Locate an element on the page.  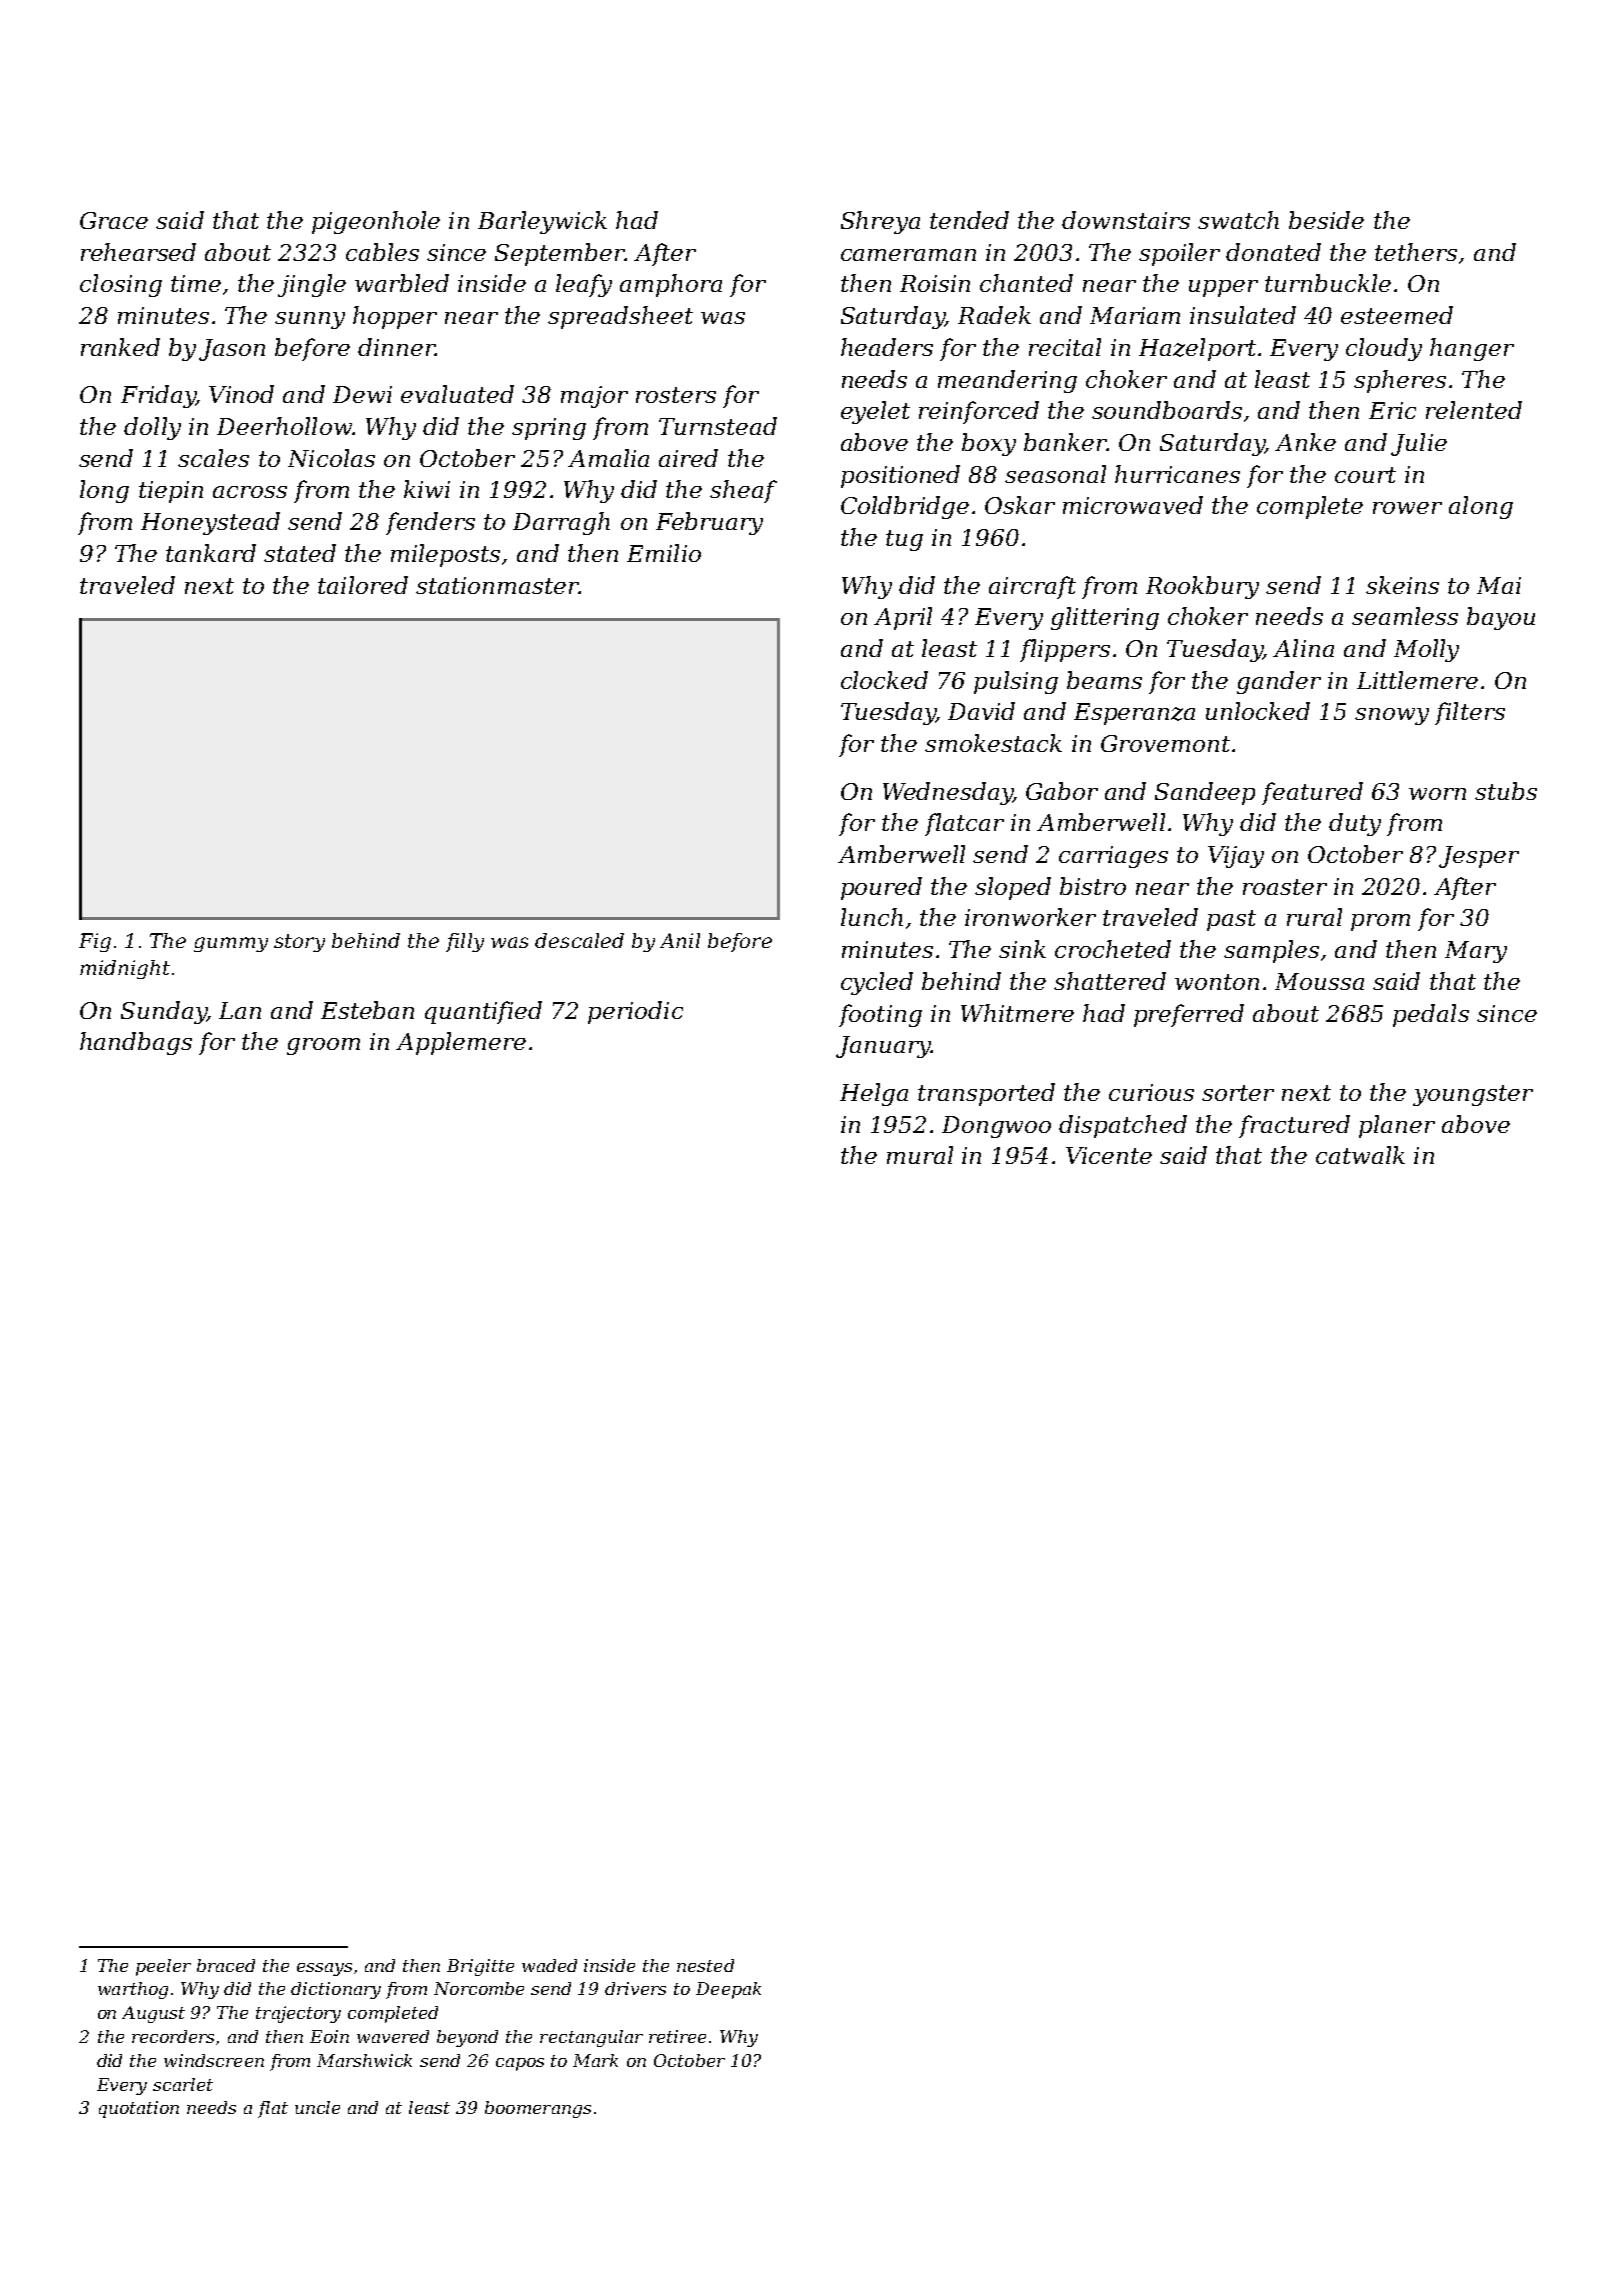
filly is located at coordinates (465, 942).
